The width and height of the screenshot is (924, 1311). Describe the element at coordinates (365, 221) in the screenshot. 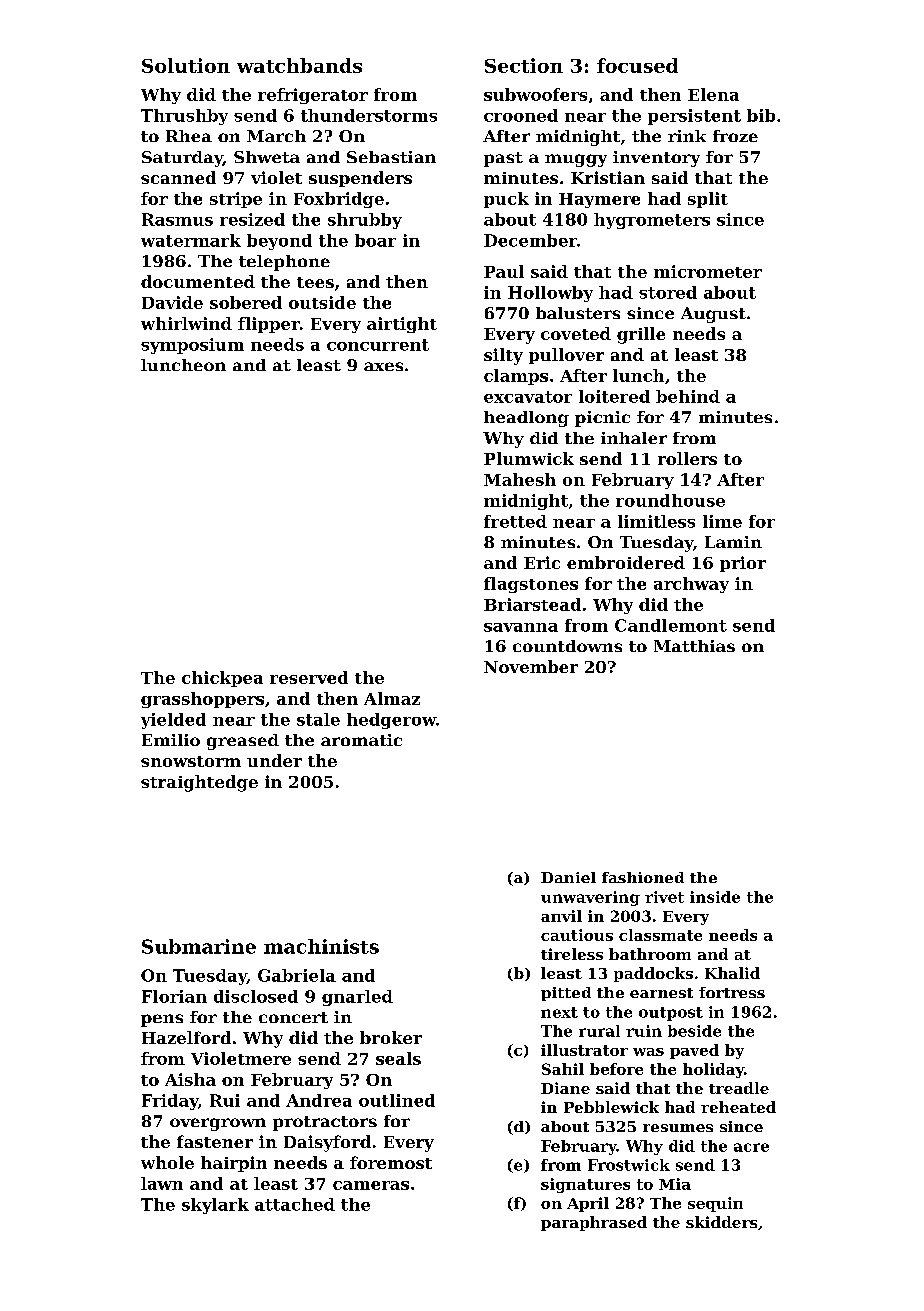

I see `shrubby` at that location.
